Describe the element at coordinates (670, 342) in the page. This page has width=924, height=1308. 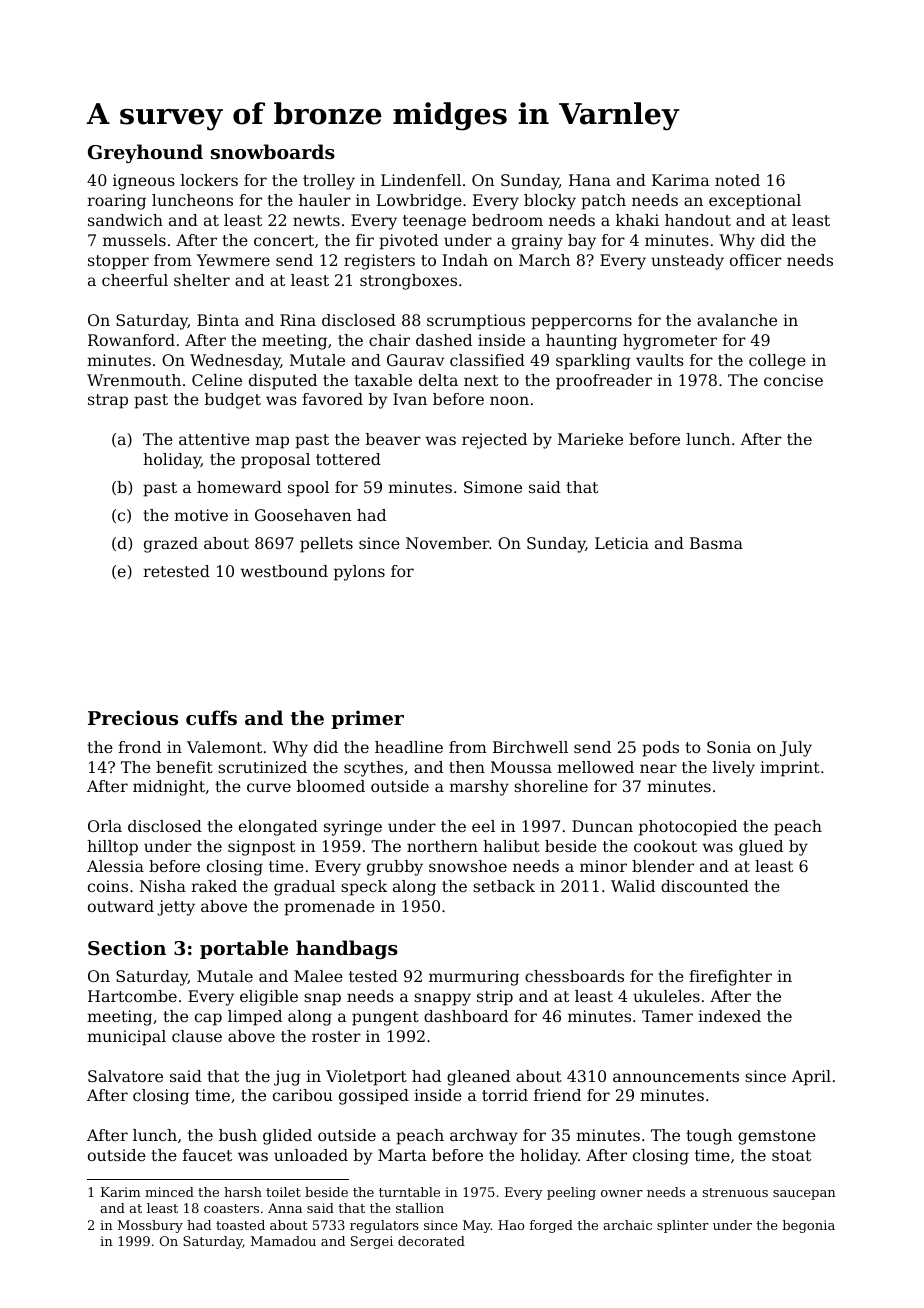
I see `hygrometer` at that location.
